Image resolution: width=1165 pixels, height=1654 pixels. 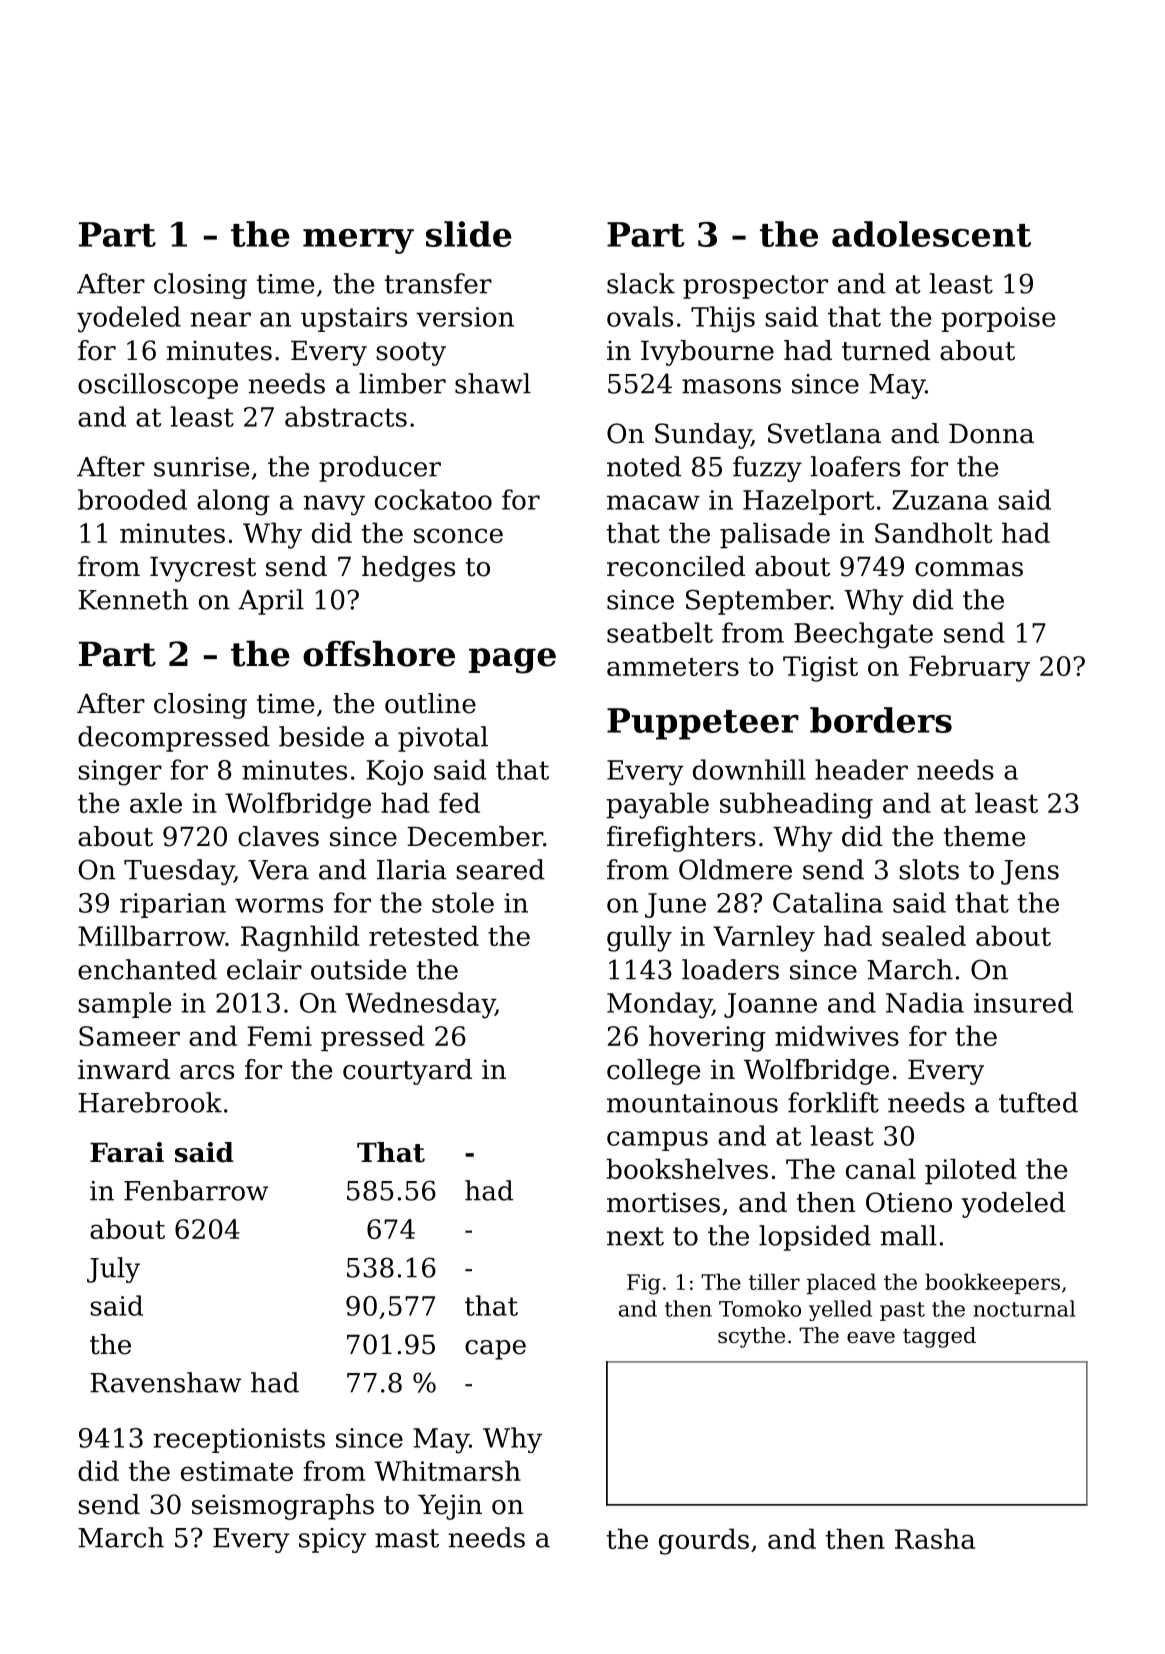 I want to click on Fenbarrow, so click(x=196, y=1190).
